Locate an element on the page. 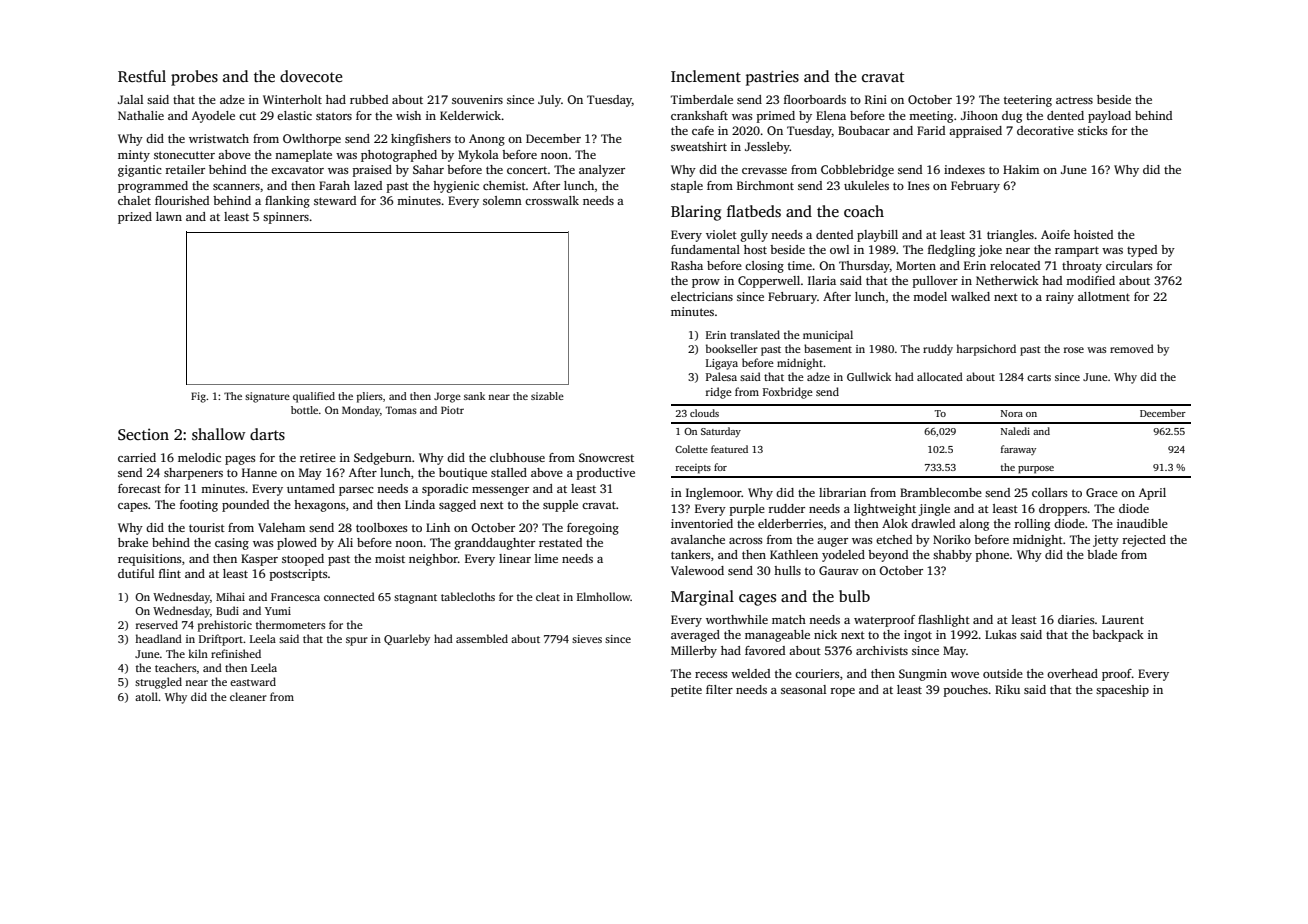  Section is located at coordinates (143, 434).
